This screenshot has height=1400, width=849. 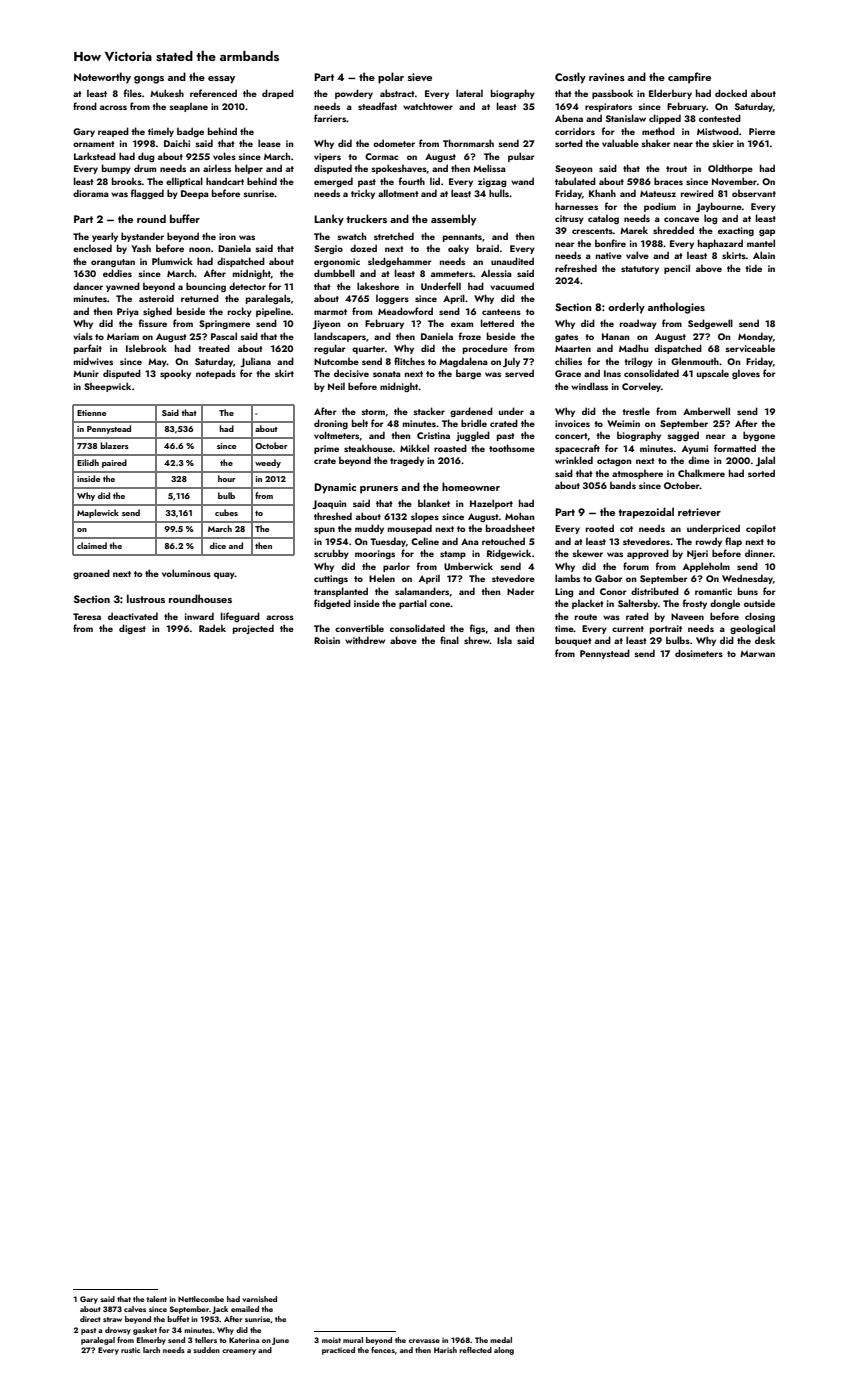 I want to click on projected, so click(x=253, y=629).
